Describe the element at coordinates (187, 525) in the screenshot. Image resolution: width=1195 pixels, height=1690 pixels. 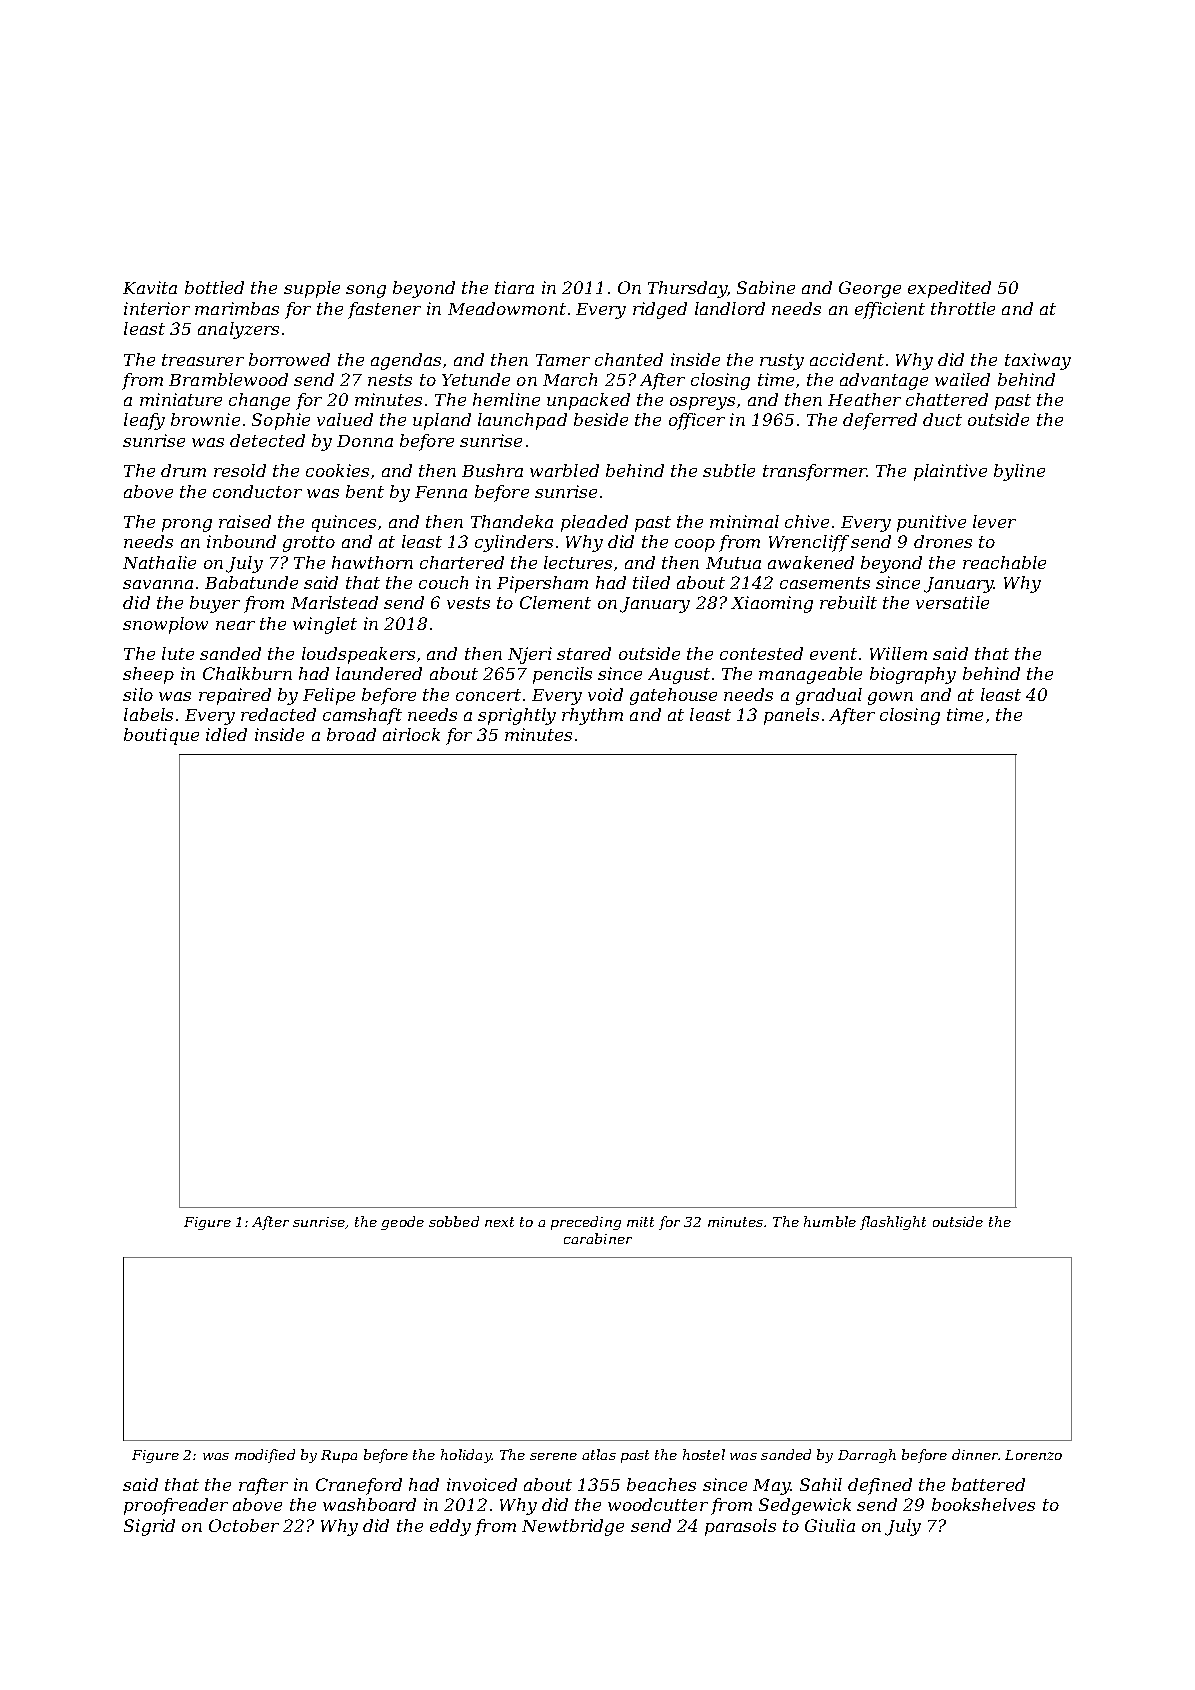
I see `prong` at that location.
